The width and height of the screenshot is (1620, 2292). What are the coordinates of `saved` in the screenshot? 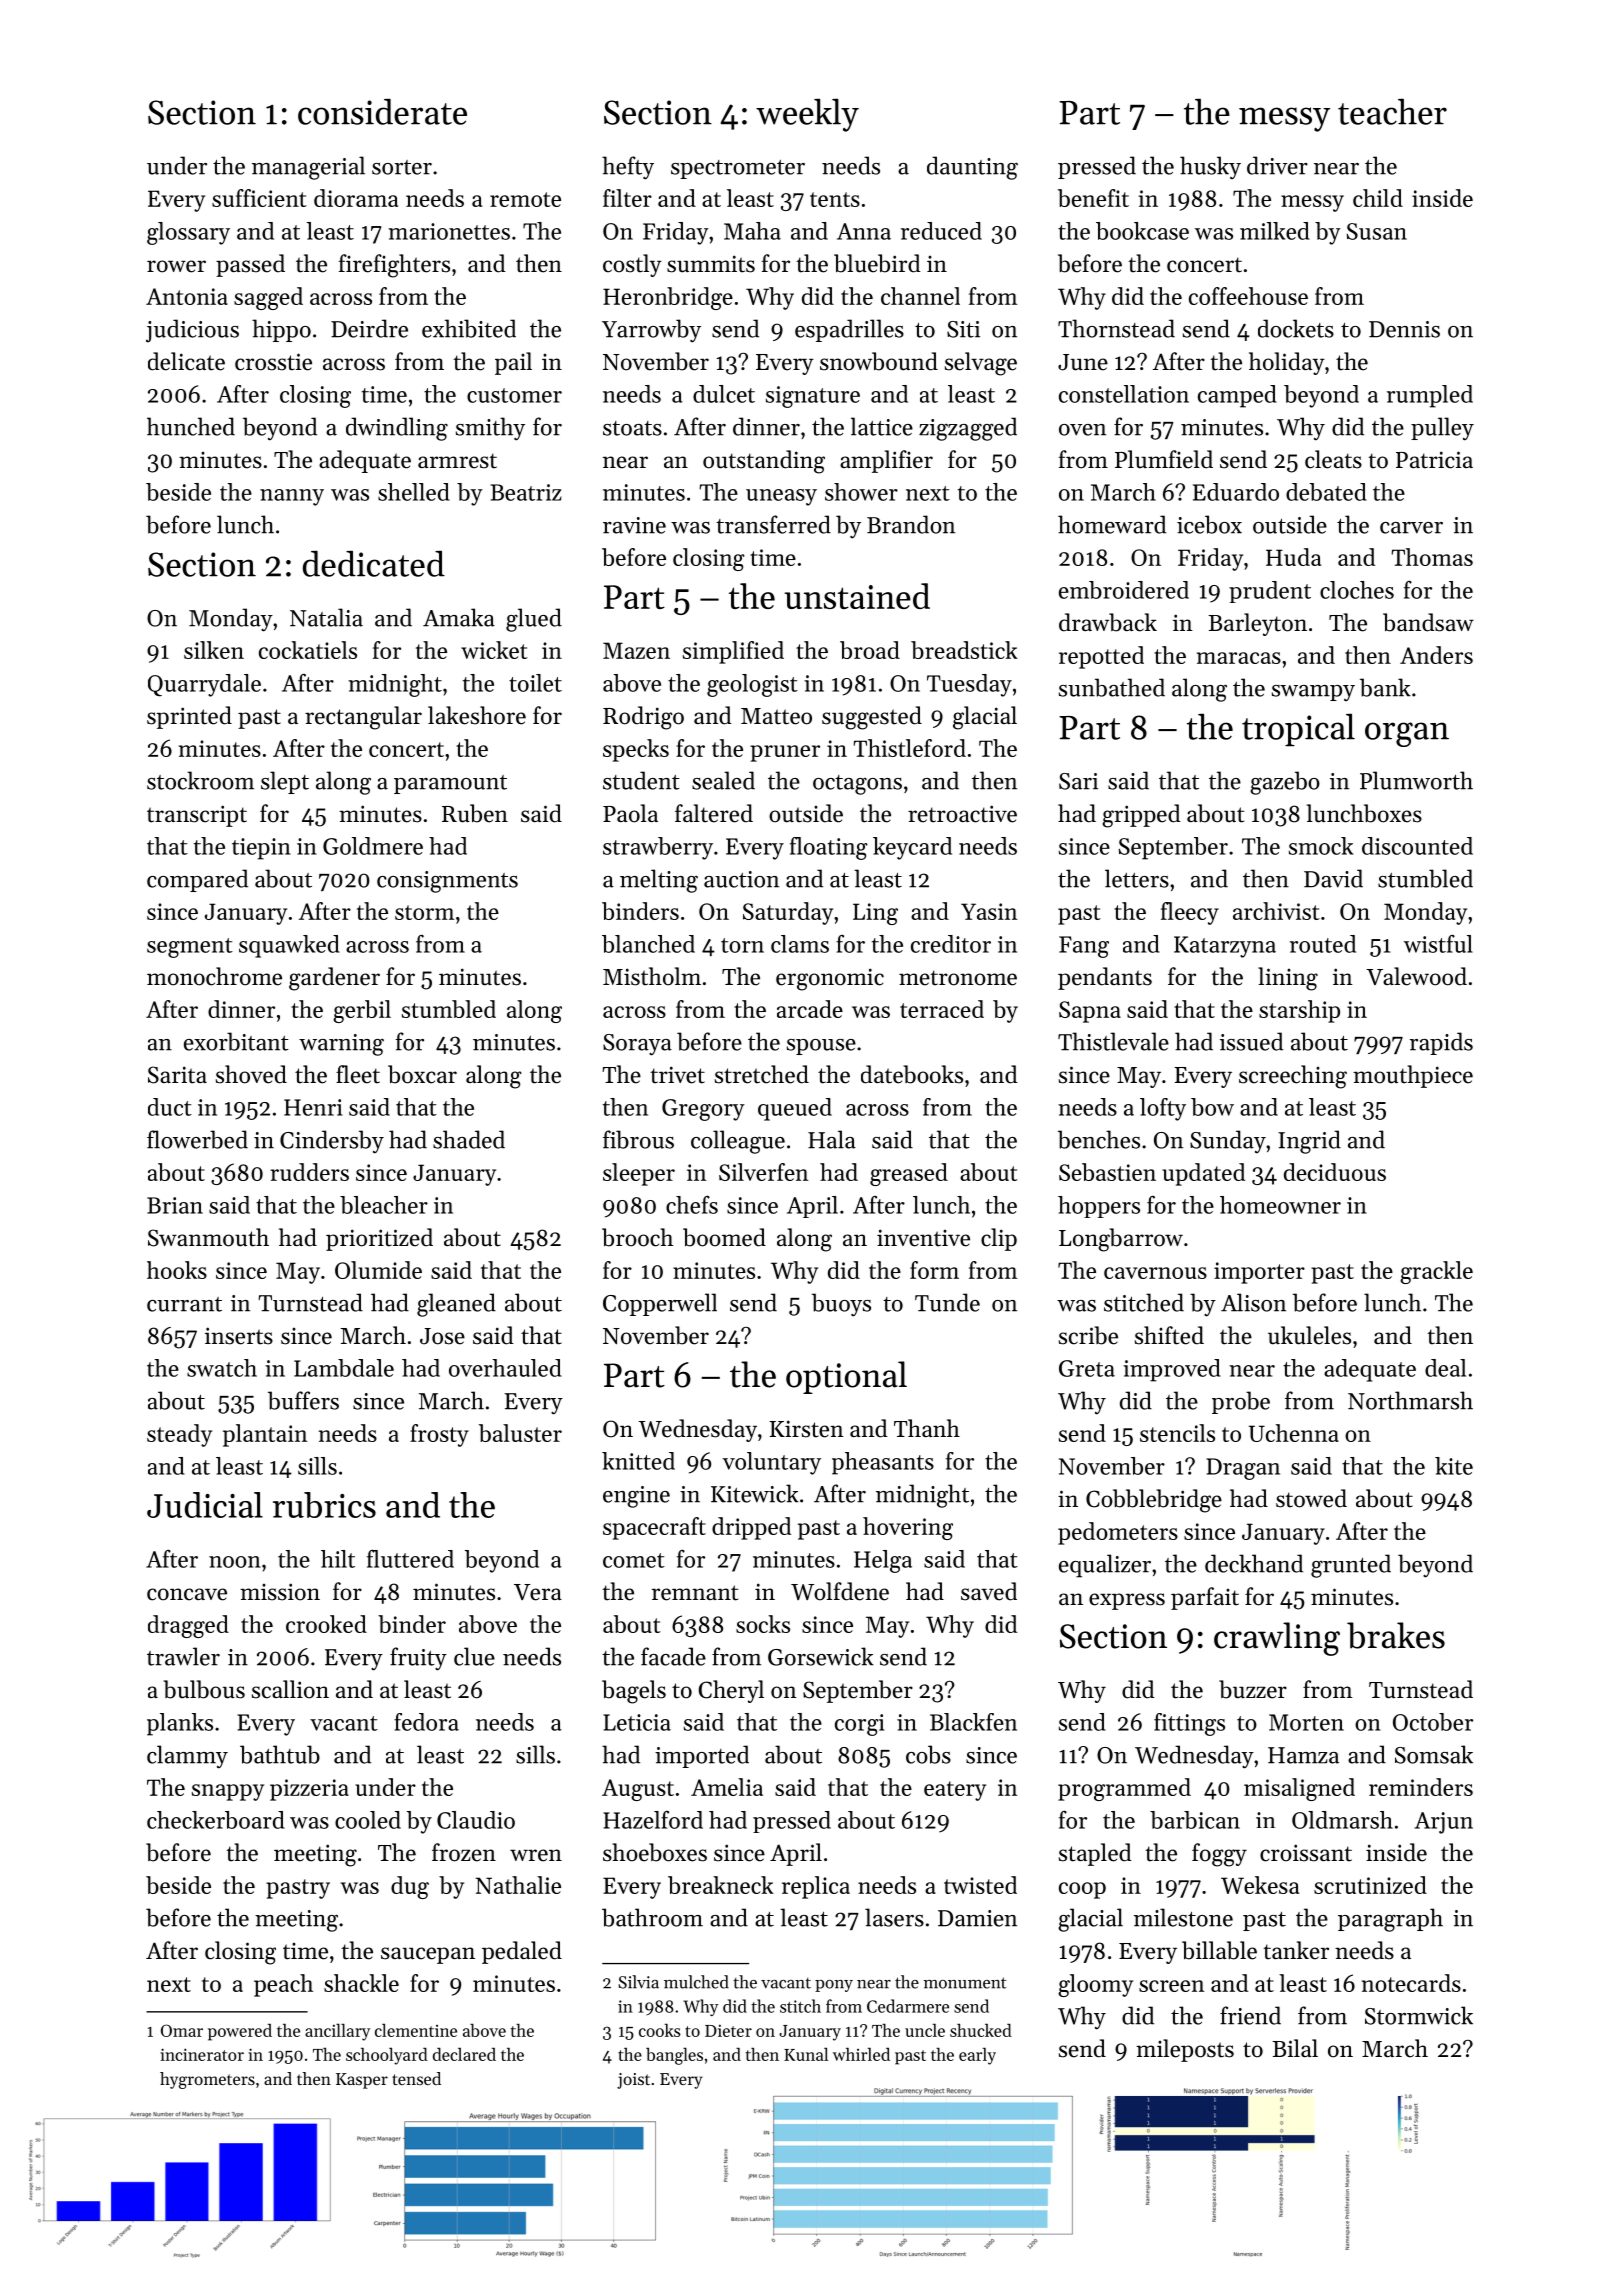 It's located at (989, 1591).
